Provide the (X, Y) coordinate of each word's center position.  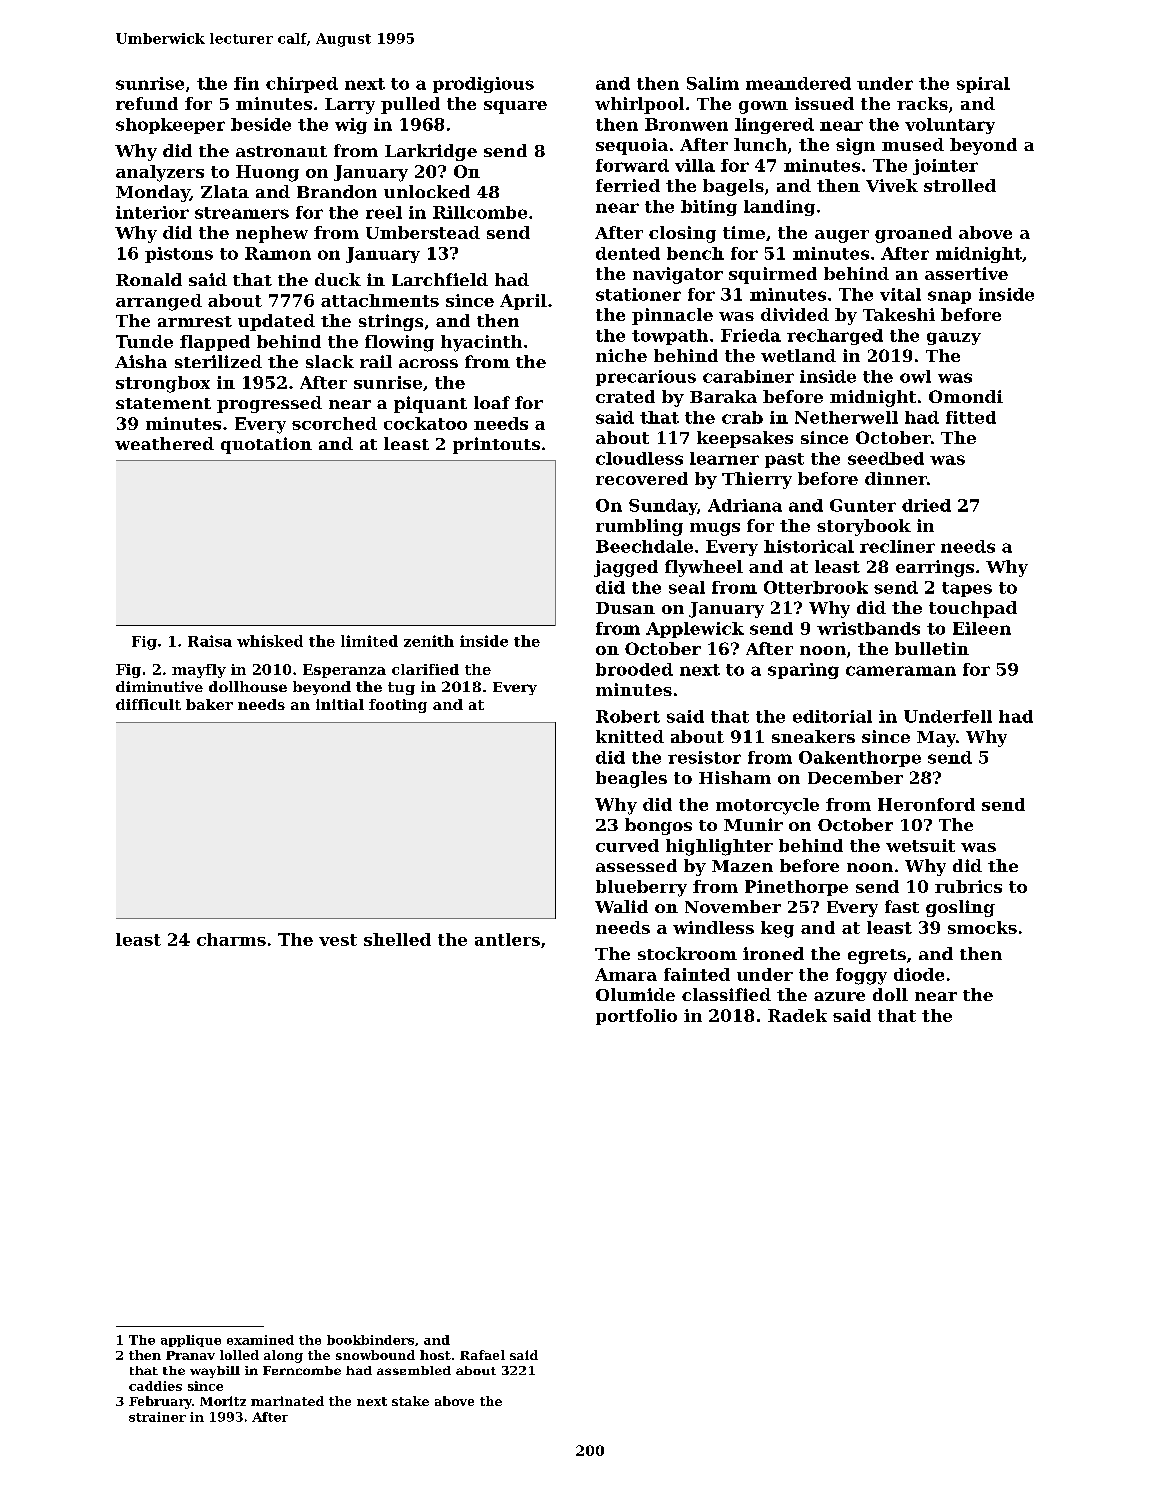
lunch (760, 144)
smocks (982, 927)
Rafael (482, 1355)
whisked (270, 641)
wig (351, 126)
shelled (397, 939)
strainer (157, 1417)
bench (695, 253)
